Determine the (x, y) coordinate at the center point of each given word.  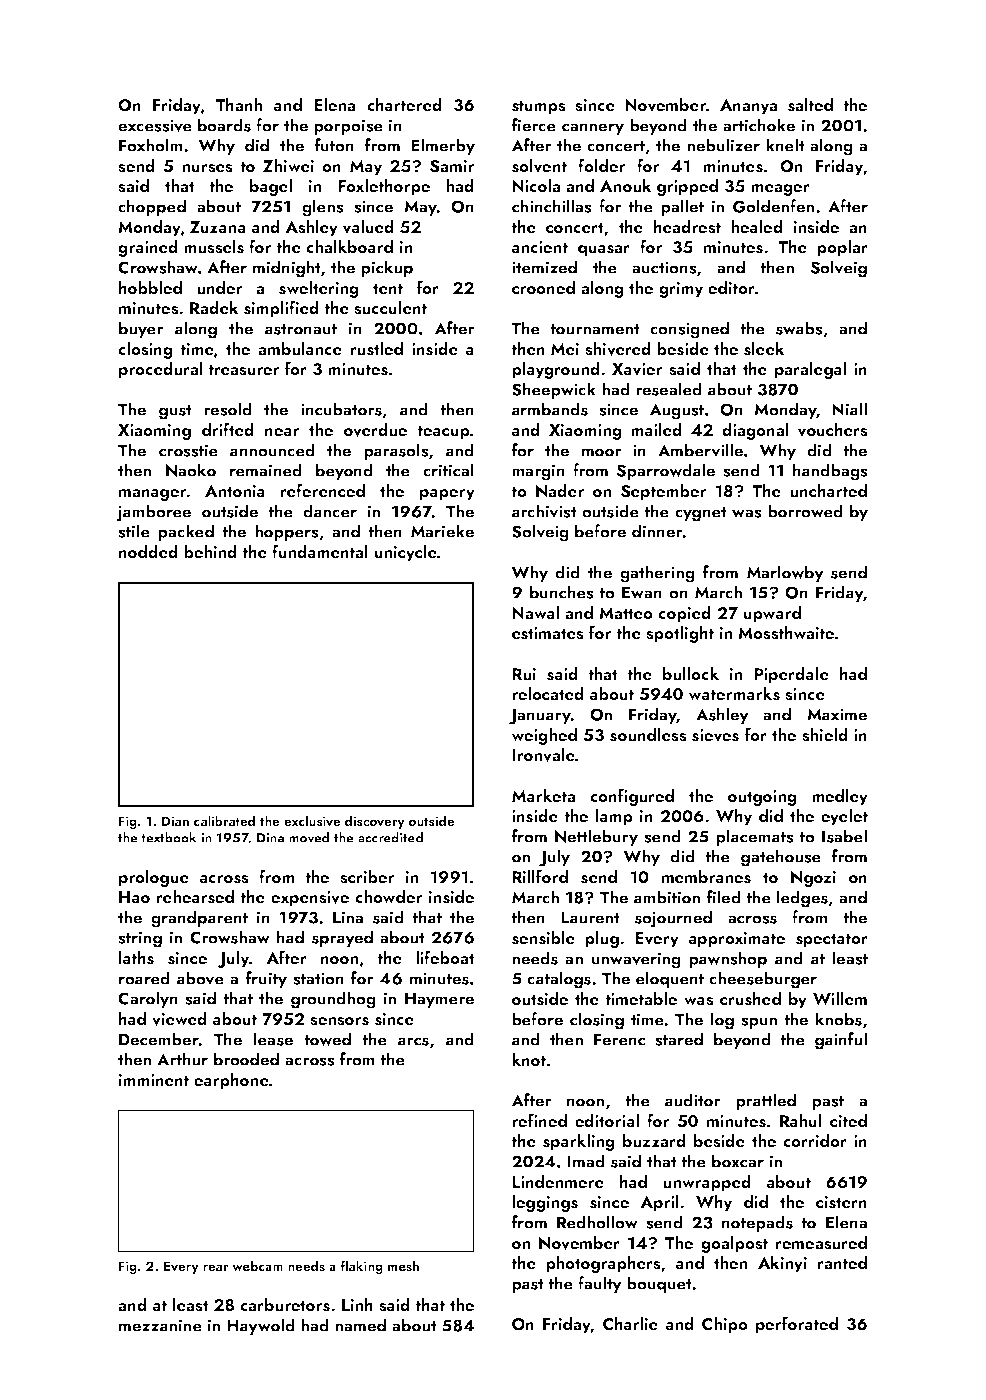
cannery (593, 129)
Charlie (630, 1324)
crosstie (188, 450)
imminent (154, 1080)
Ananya (748, 106)
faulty (600, 1284)
